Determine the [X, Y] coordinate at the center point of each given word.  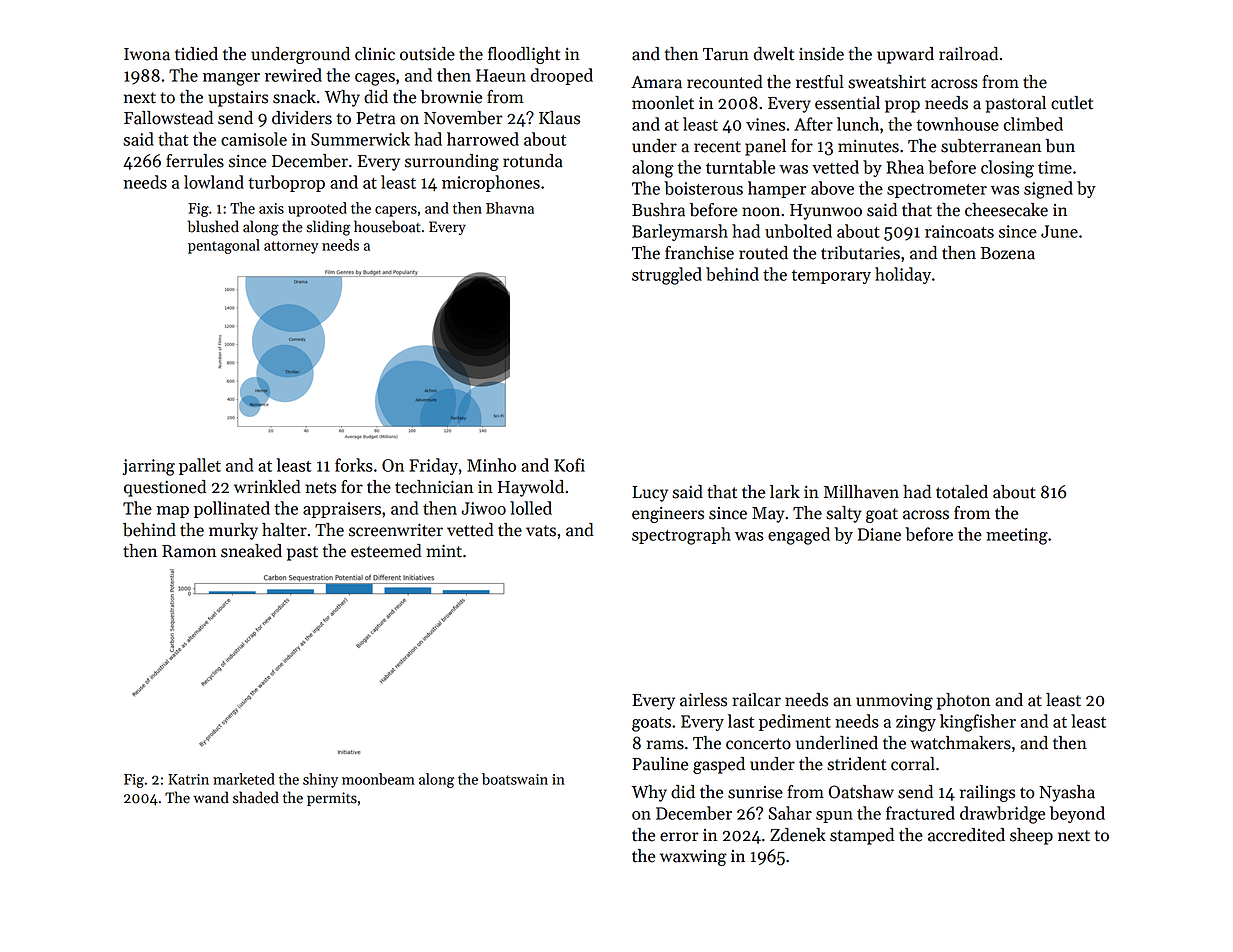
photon [963, 701]
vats [541, 531]
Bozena [1008, 253]
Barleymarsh [680, 232]
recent [717, 147]
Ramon [189, 551]
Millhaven [861, 492]
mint [444, 551]
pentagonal [224, 246]
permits [332, 799]
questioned [165, 488]
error [679, 837]
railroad [968, 54]
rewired [293, 75]
